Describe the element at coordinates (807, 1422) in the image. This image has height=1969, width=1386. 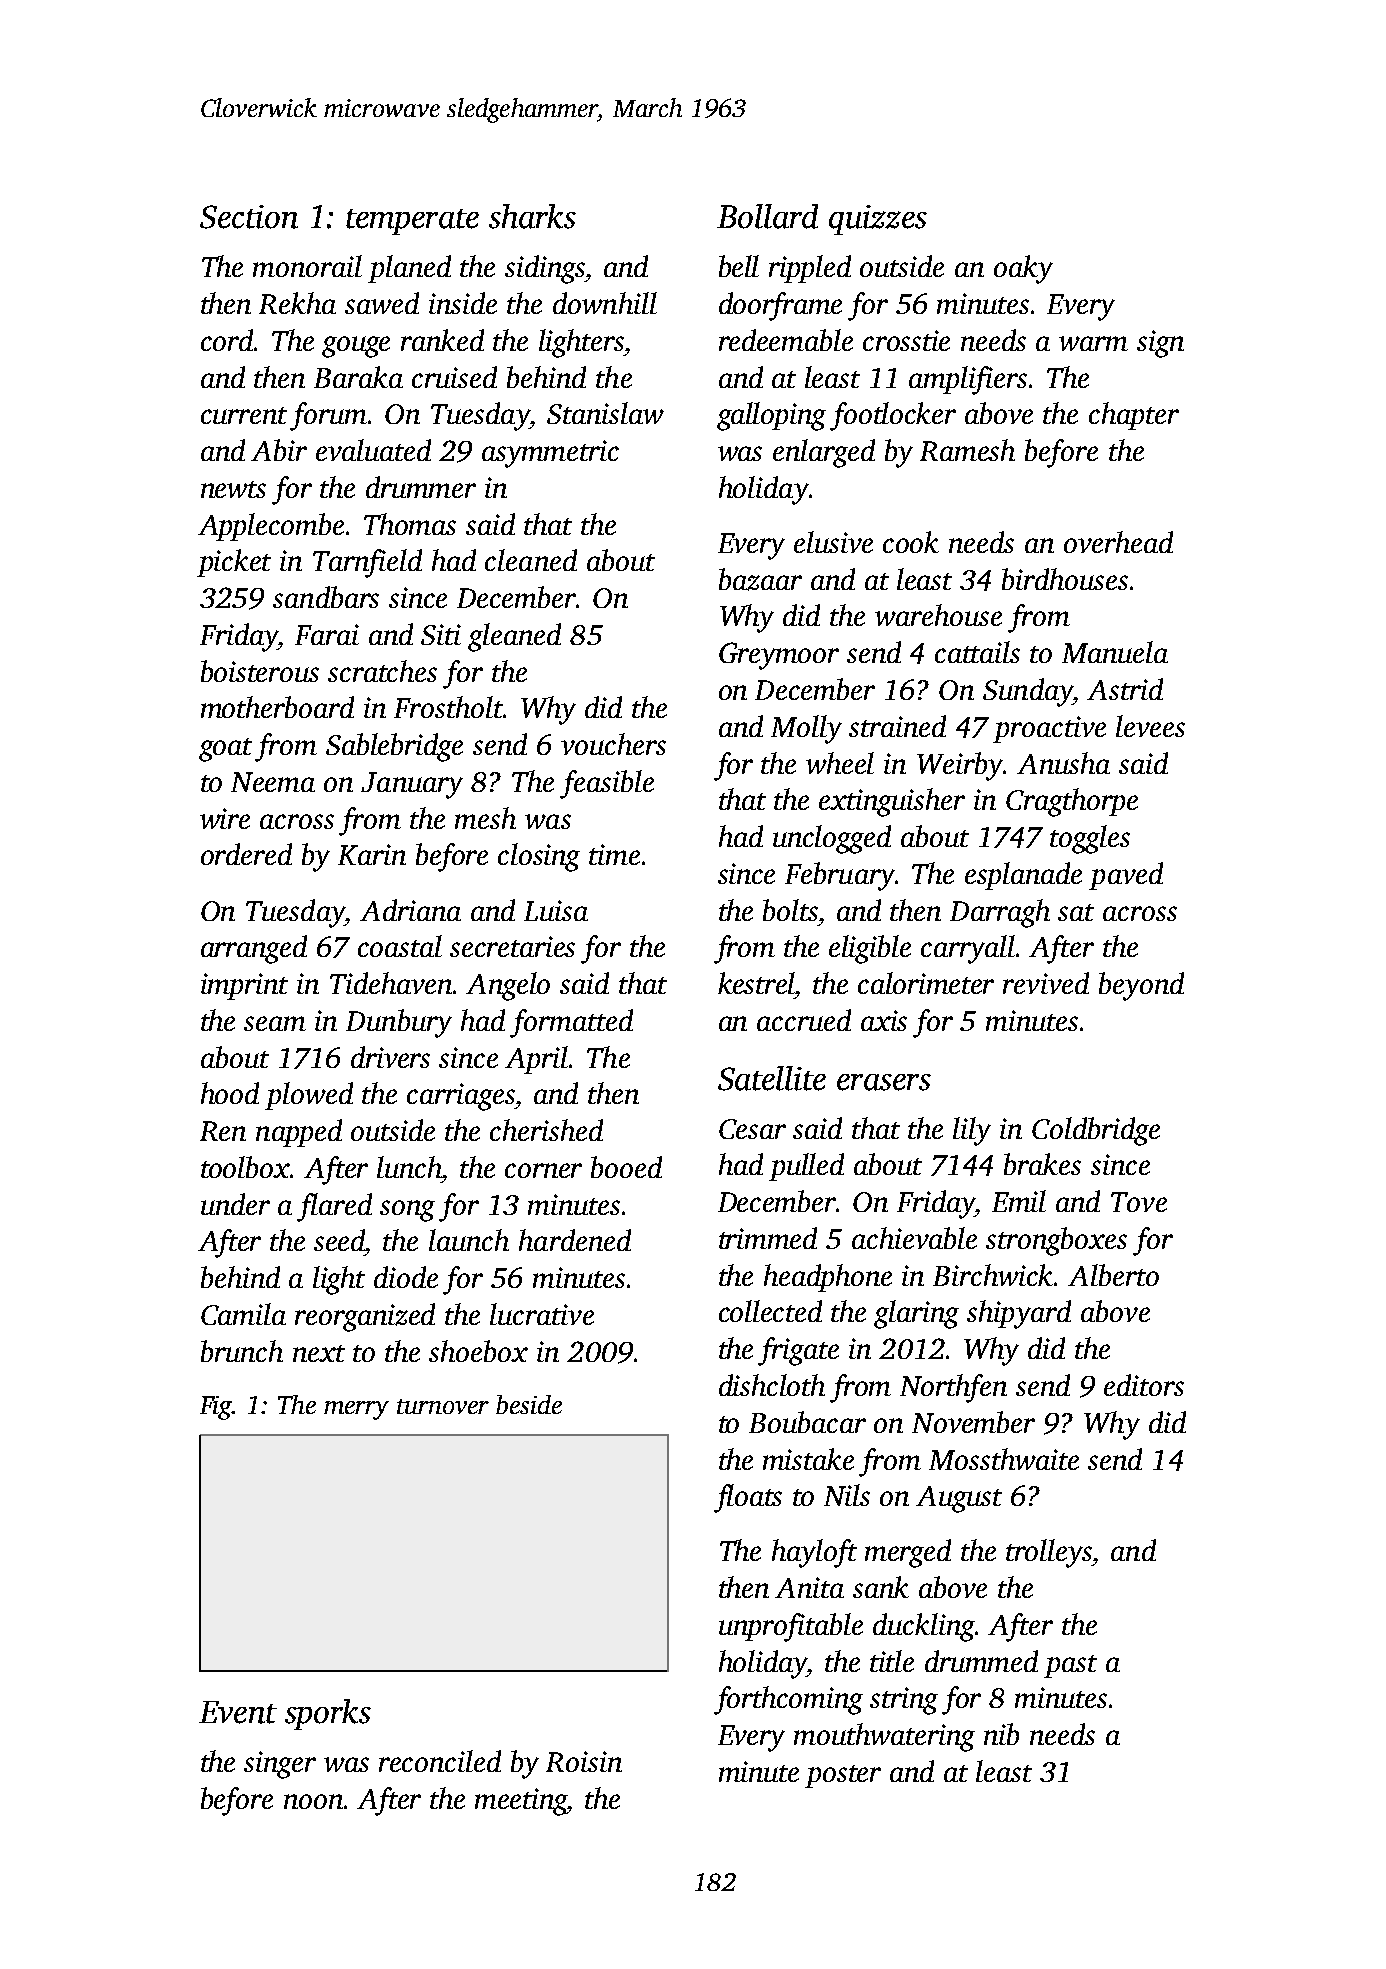
I see `Boubacar` at that location.
